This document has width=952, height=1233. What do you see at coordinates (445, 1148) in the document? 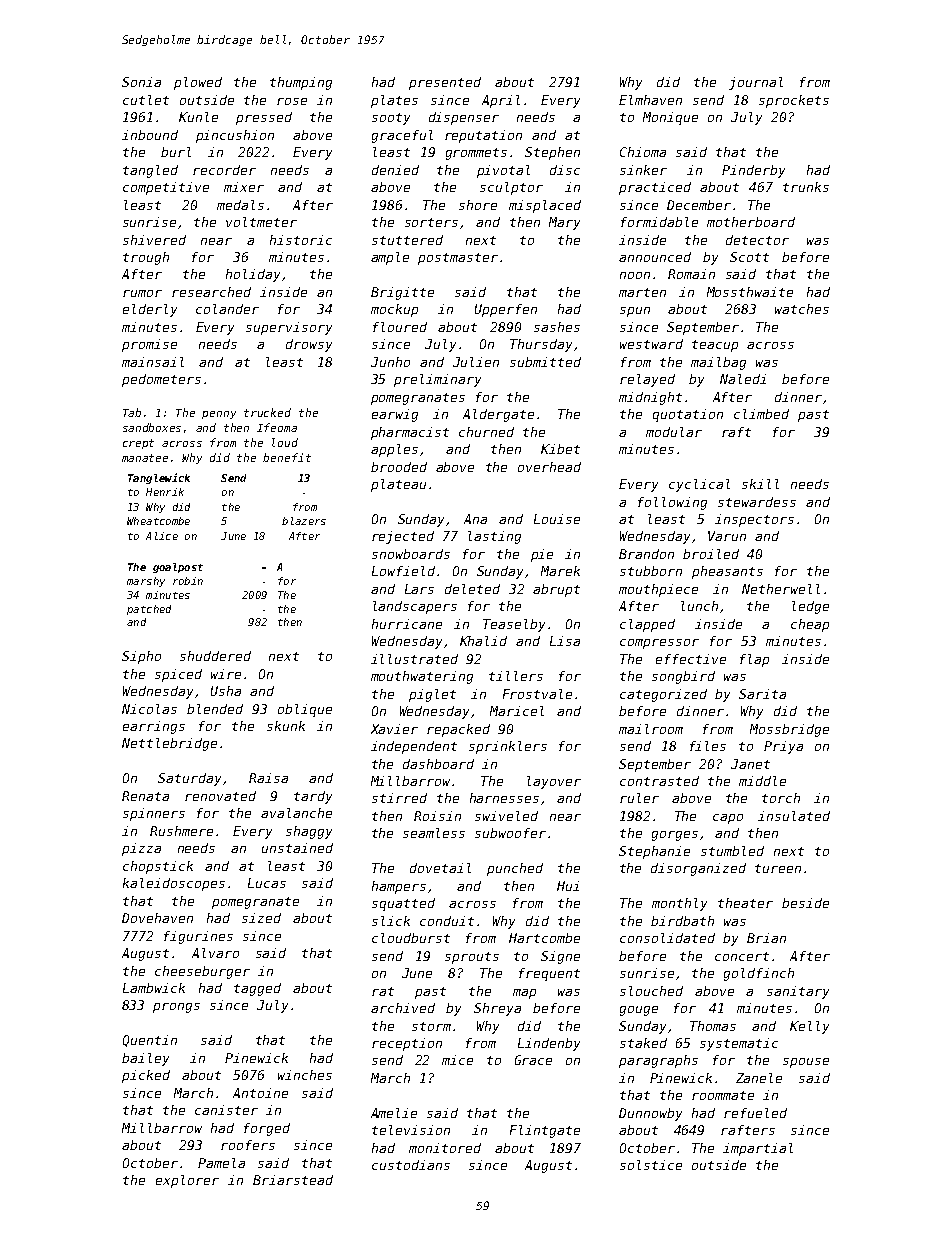
I see `monitored` at bounding box center [445, 1148].
